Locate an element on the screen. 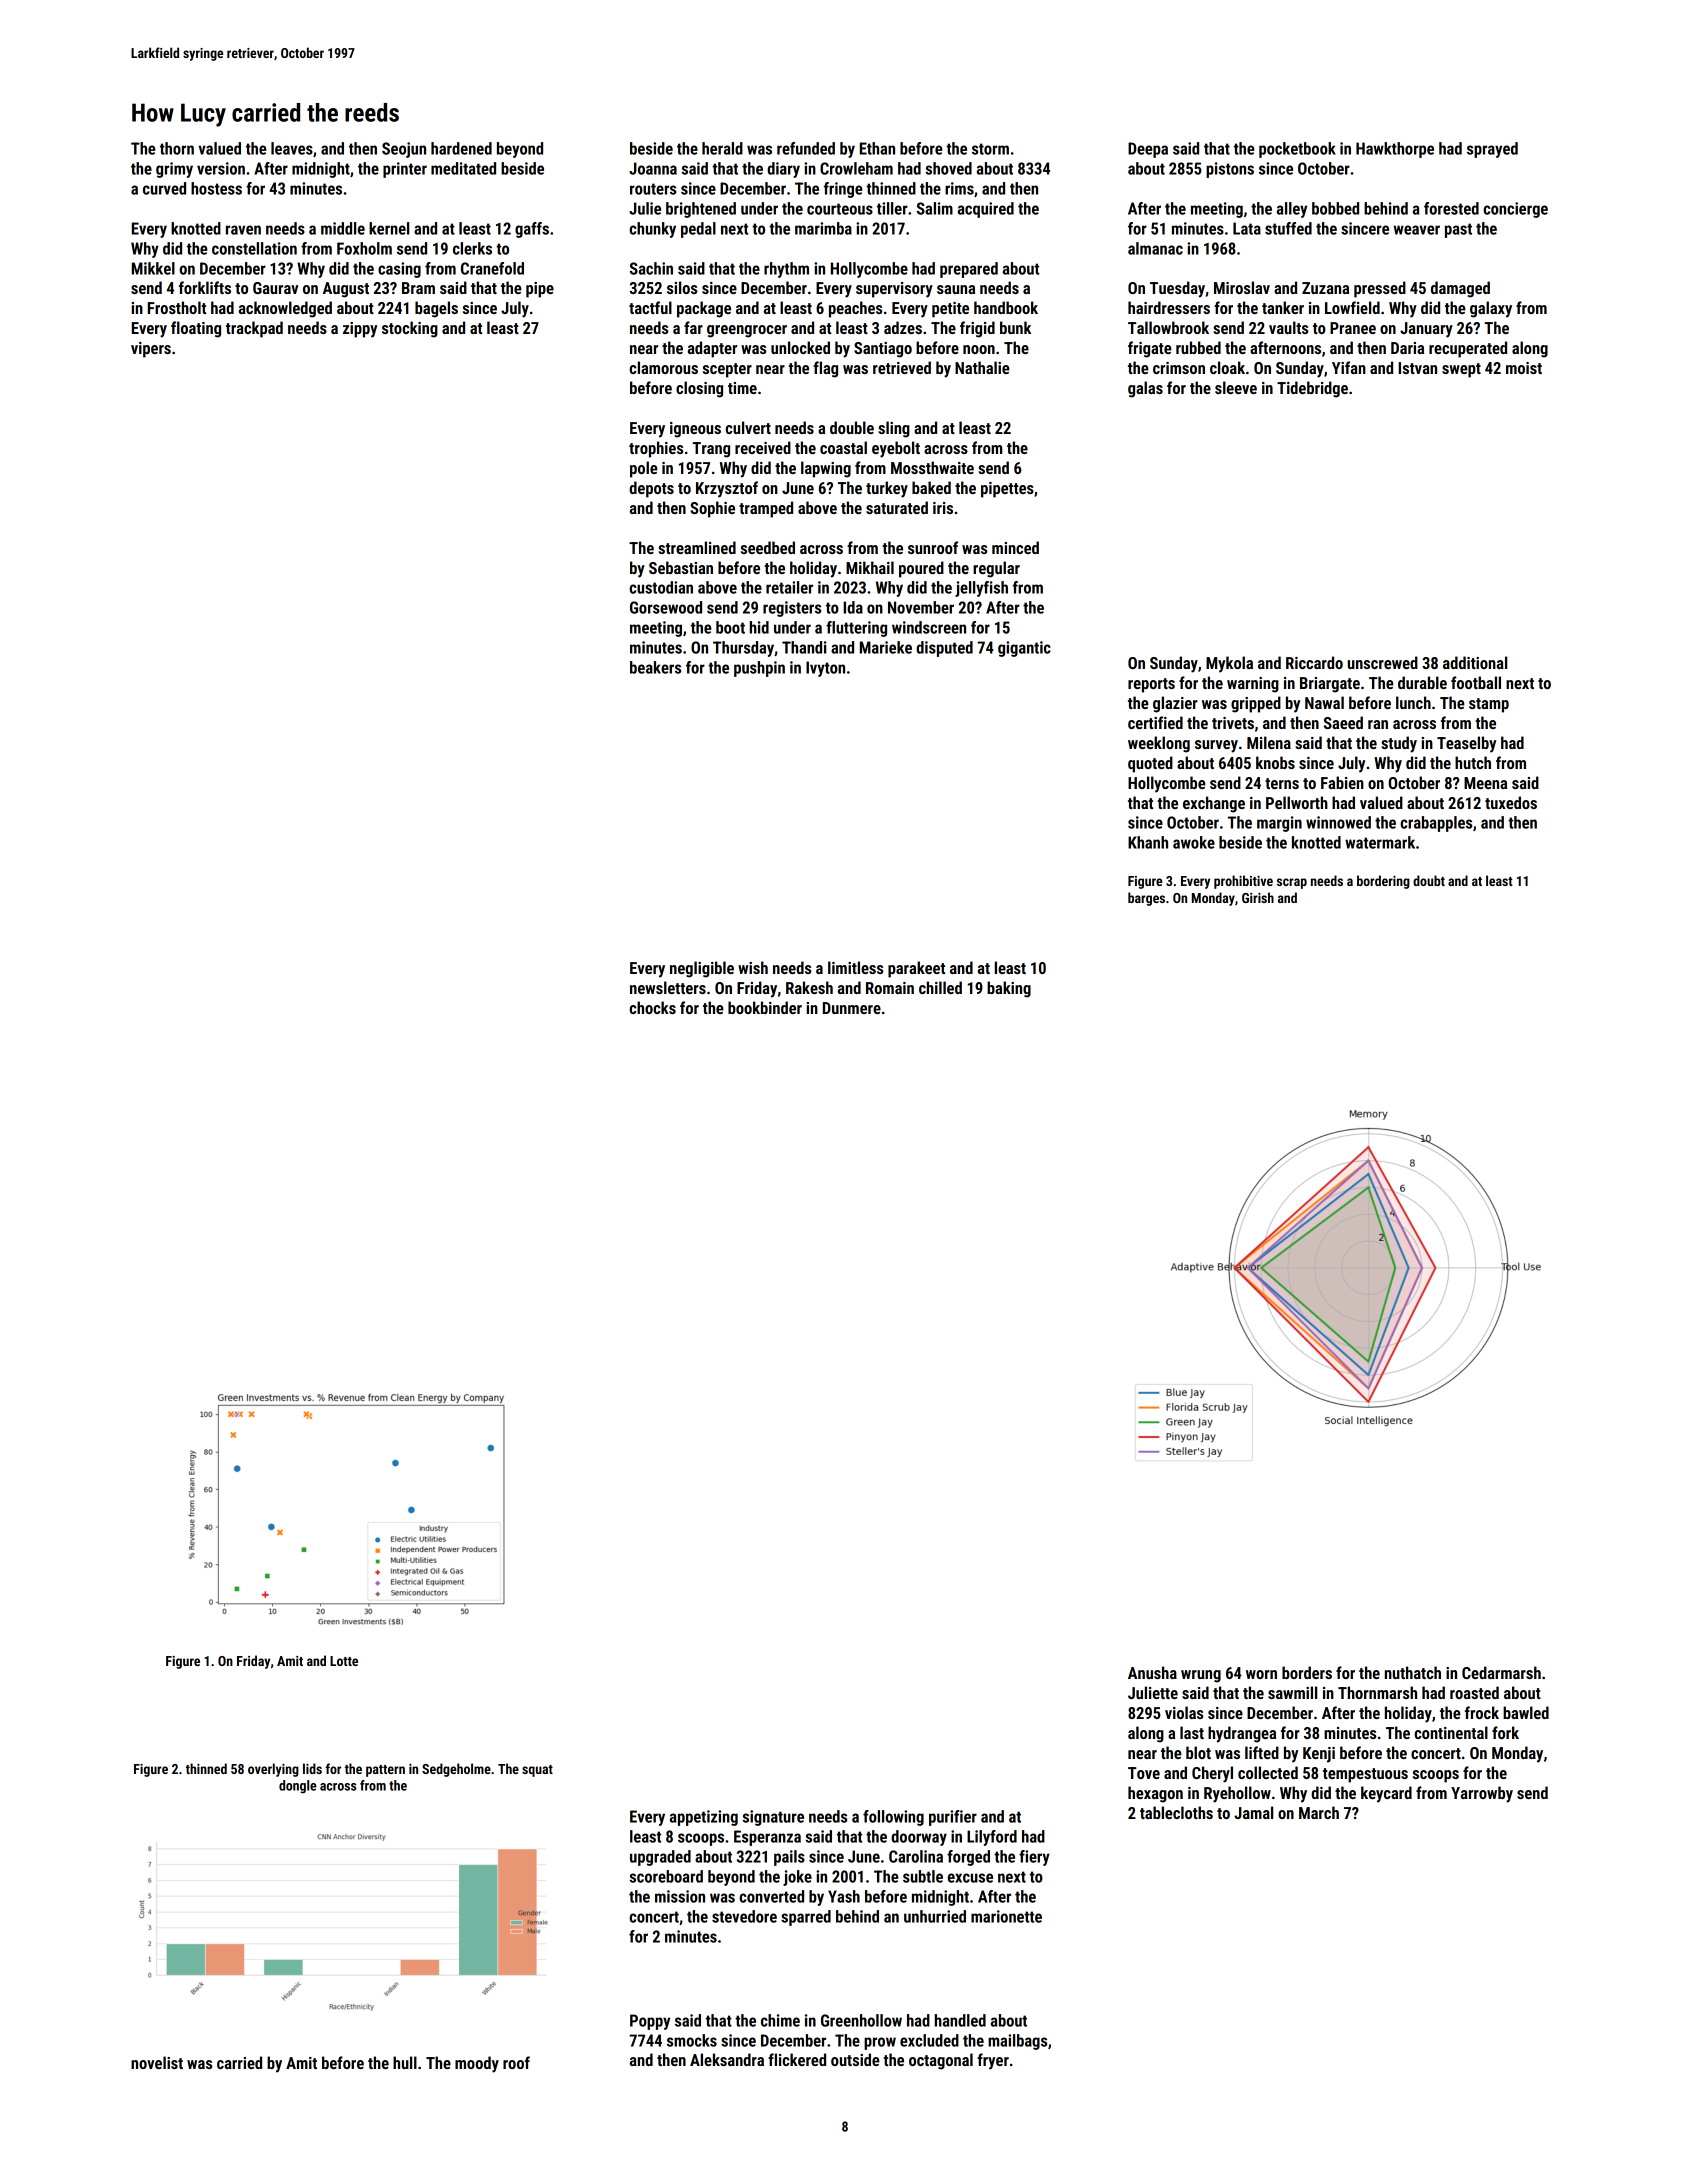 The height and width of the screenshot is (2178, 1683). tuxedos is located at coordinates (1511, 802).
